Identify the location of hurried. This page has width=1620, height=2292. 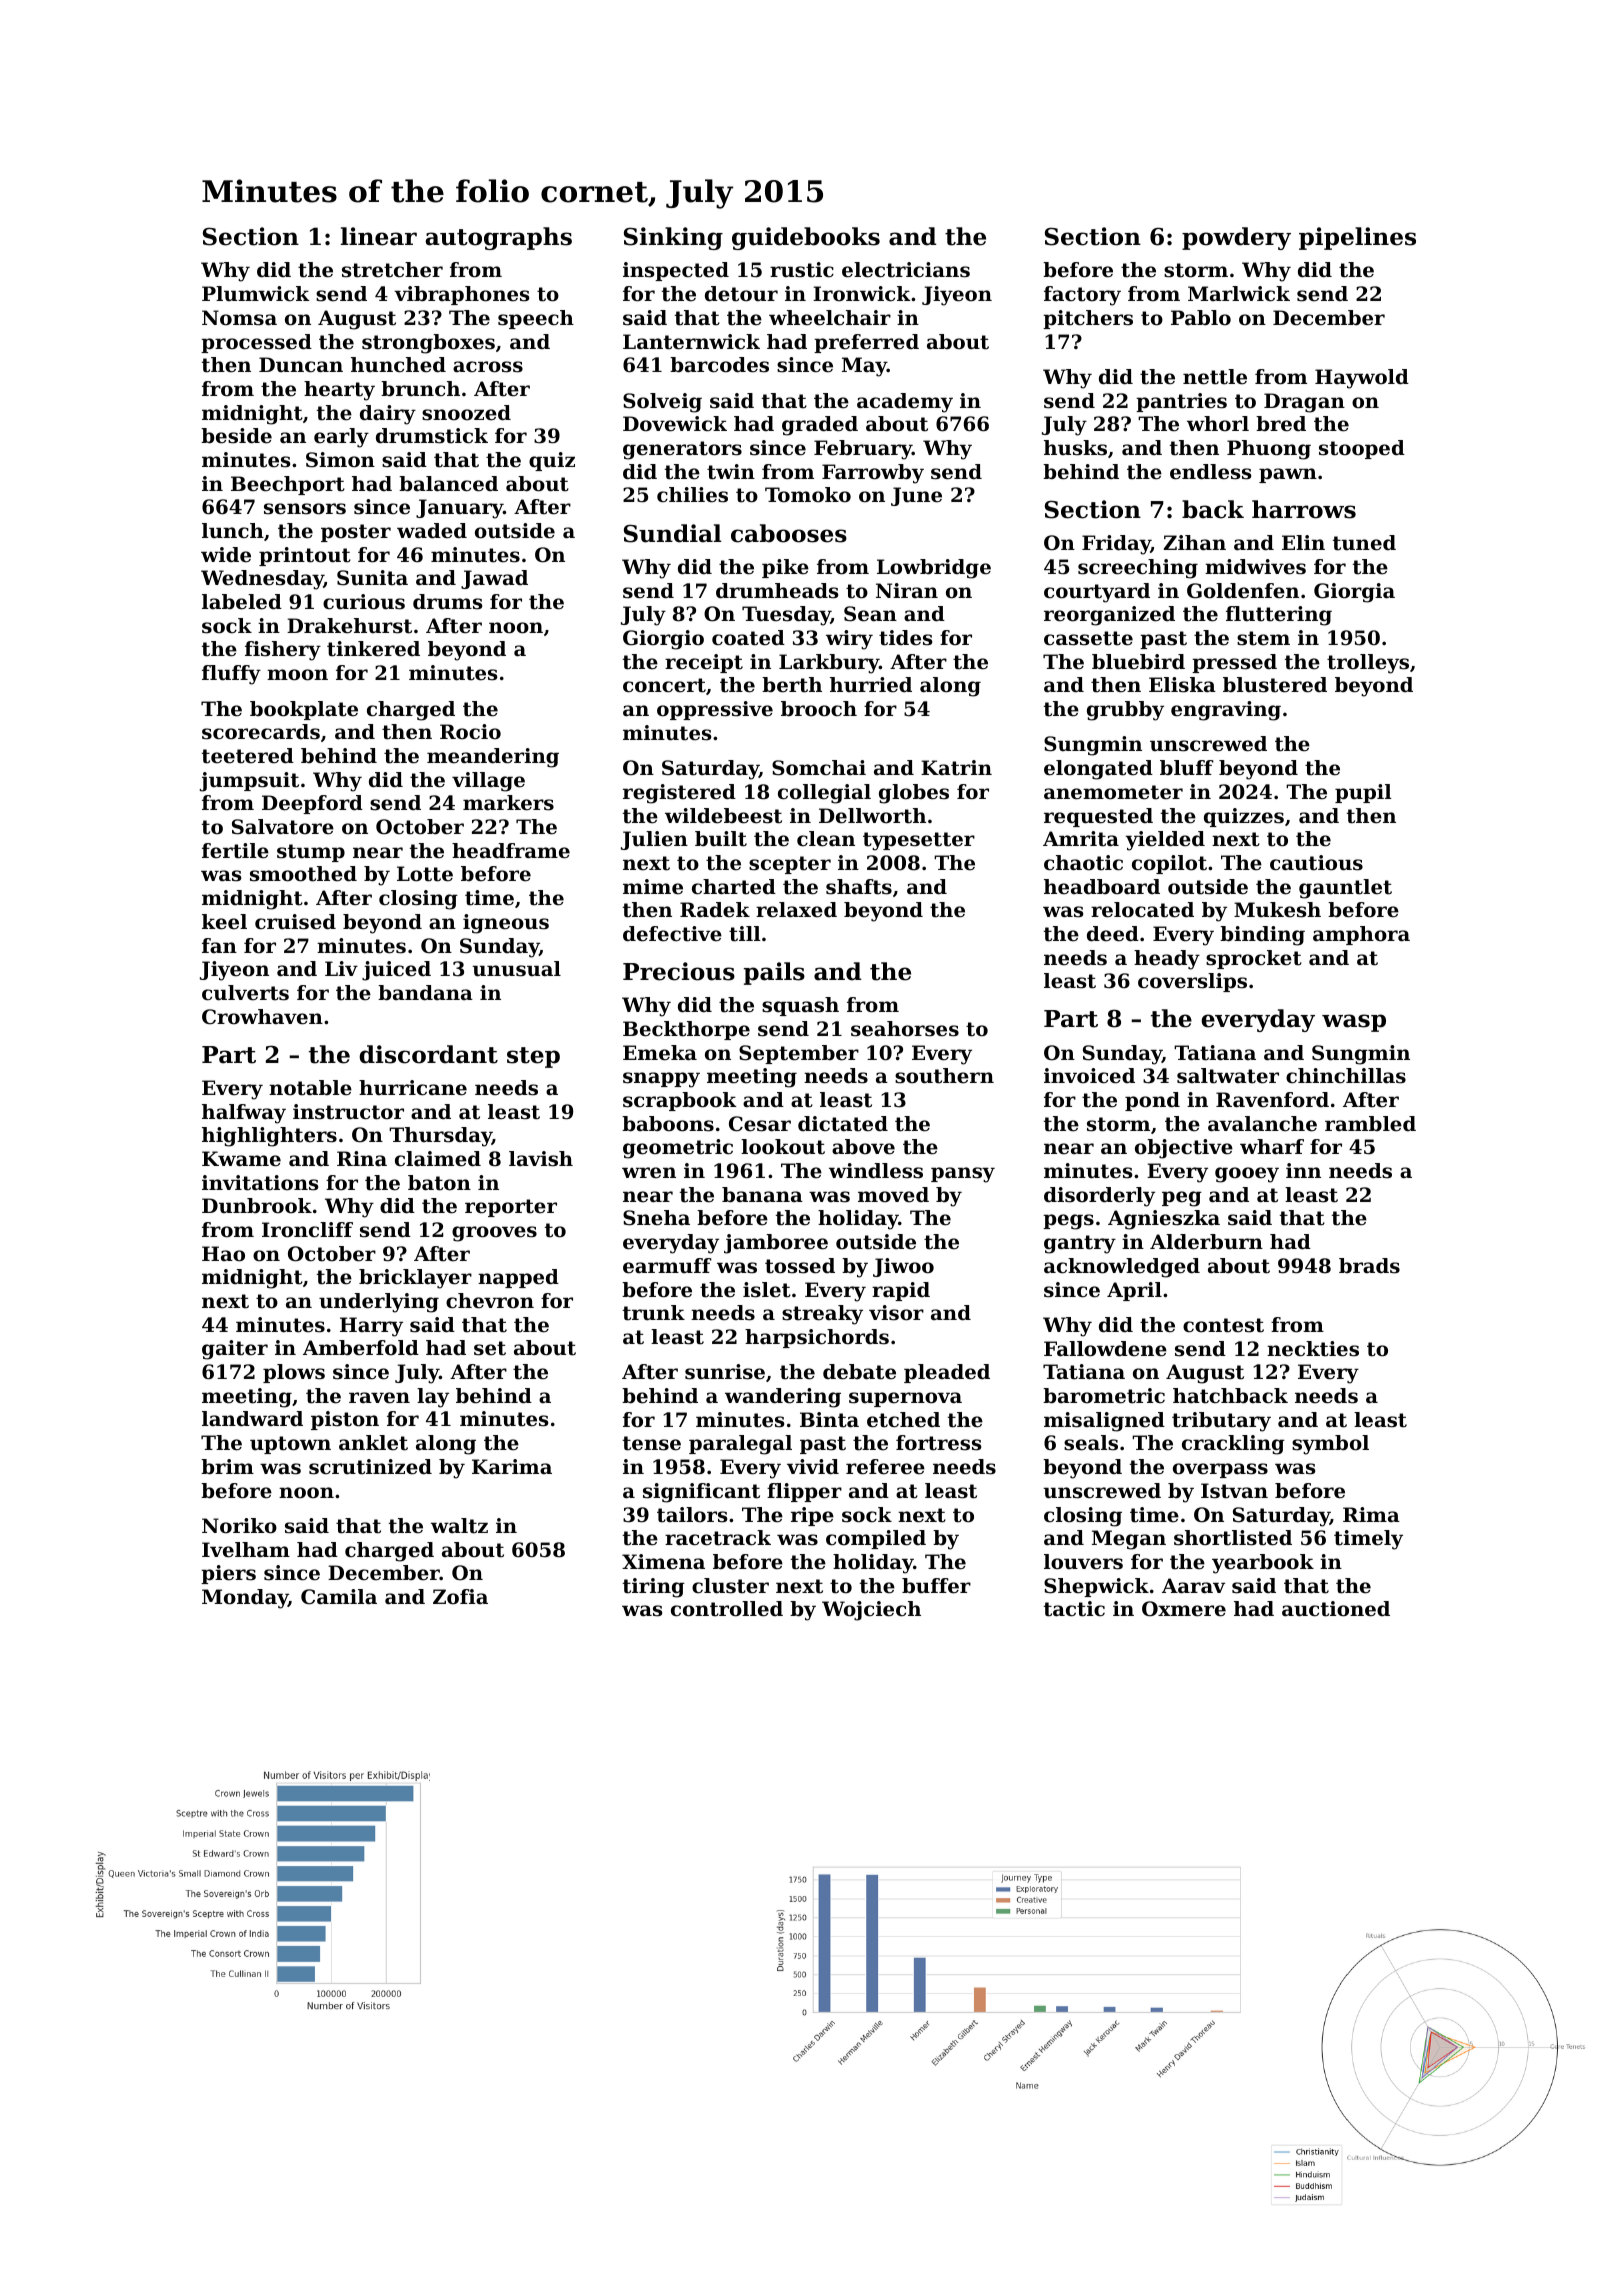
(871, 685).
